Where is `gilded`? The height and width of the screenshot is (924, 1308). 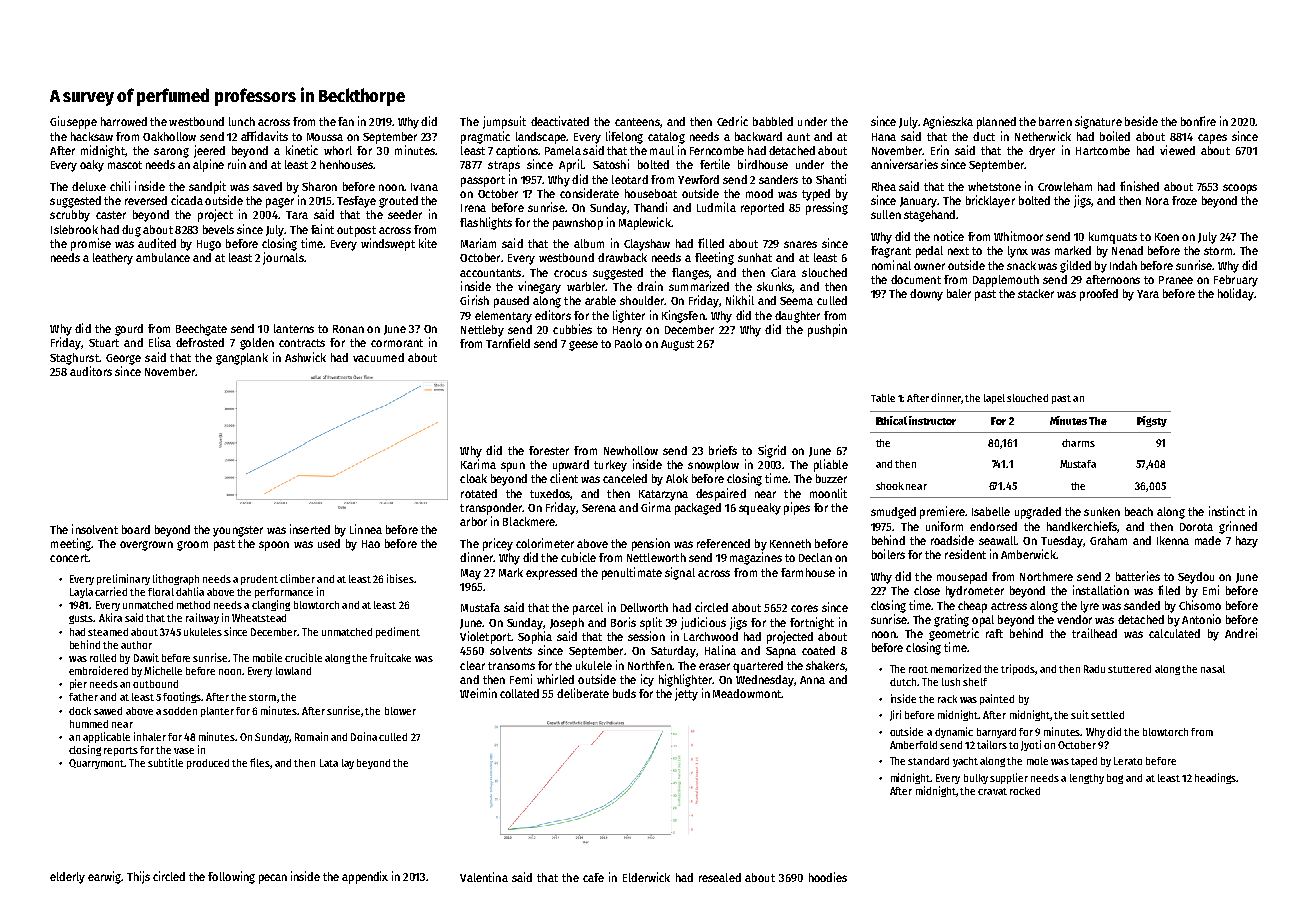 gilded is located at coordinates (1075, 266).
